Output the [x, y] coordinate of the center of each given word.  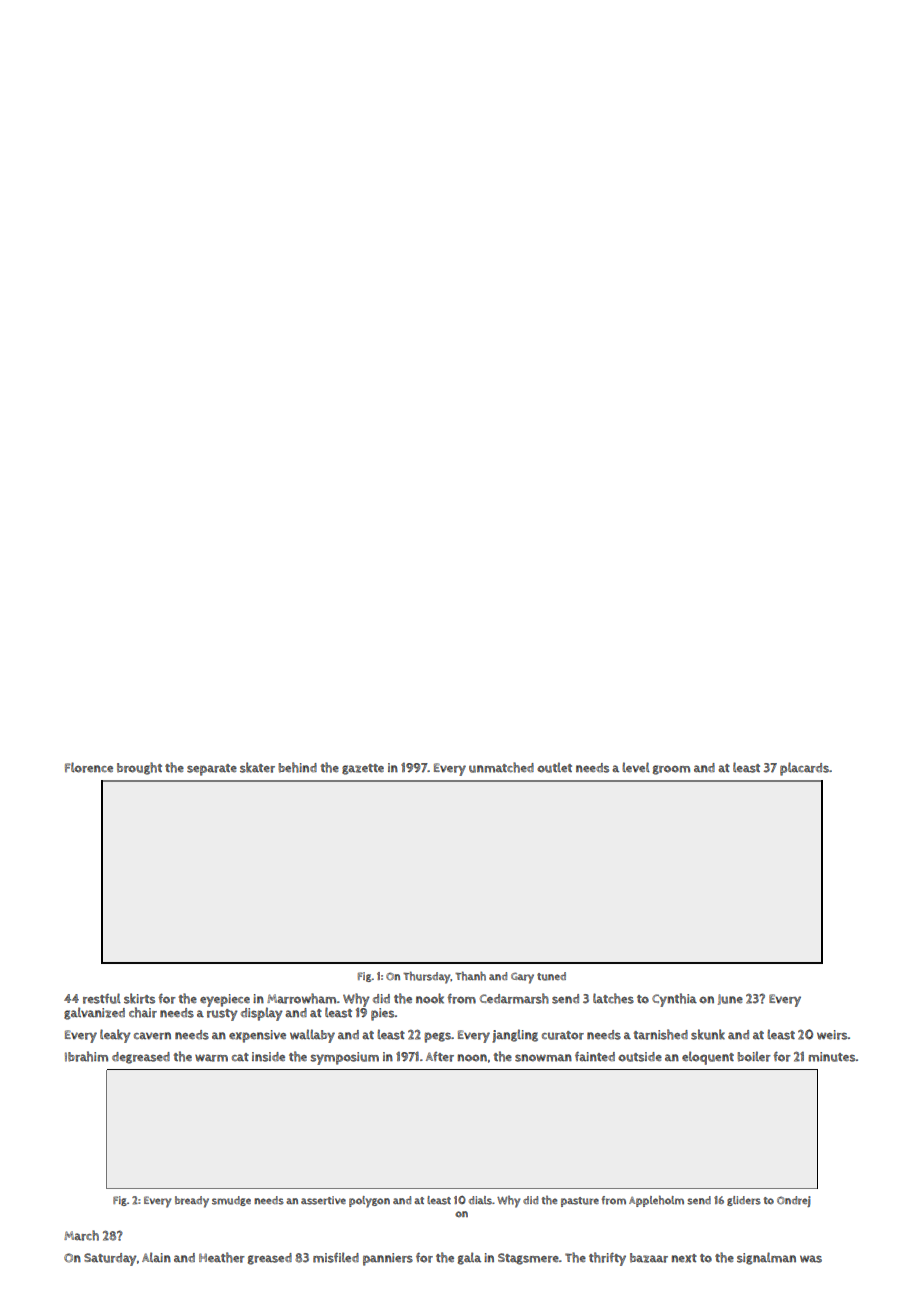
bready [192, 1202]
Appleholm [656, 1201]
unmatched [501, 767]
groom [671, 770]
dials [480, 1200]
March [81, 1235]
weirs [832, 1035]
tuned [551, 976]
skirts [139, 998]
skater [257, 767]
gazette [363, 769]
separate [212, 770]
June [730, 999]
